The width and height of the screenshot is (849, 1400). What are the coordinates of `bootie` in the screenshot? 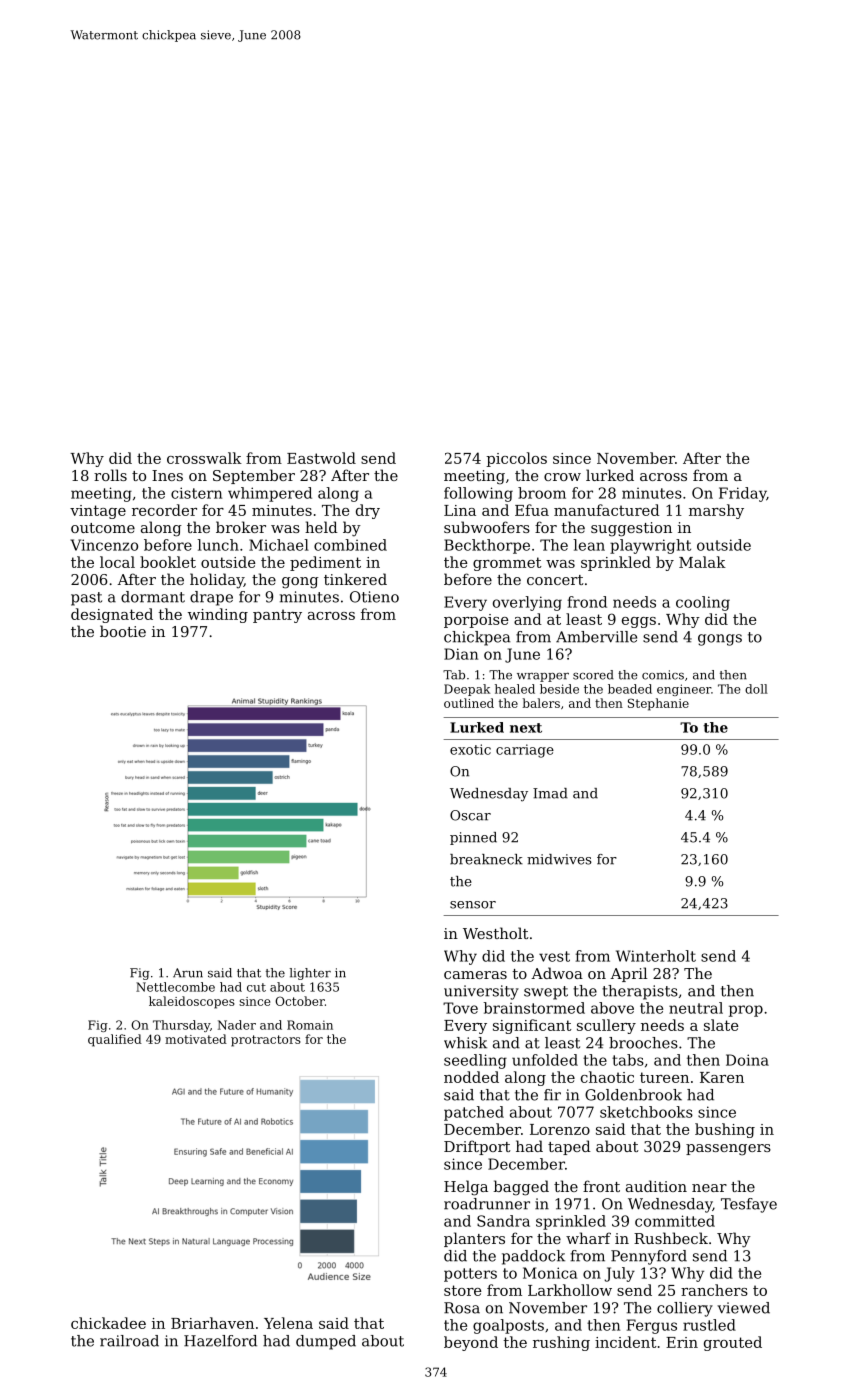 It's located at (123, 631).
